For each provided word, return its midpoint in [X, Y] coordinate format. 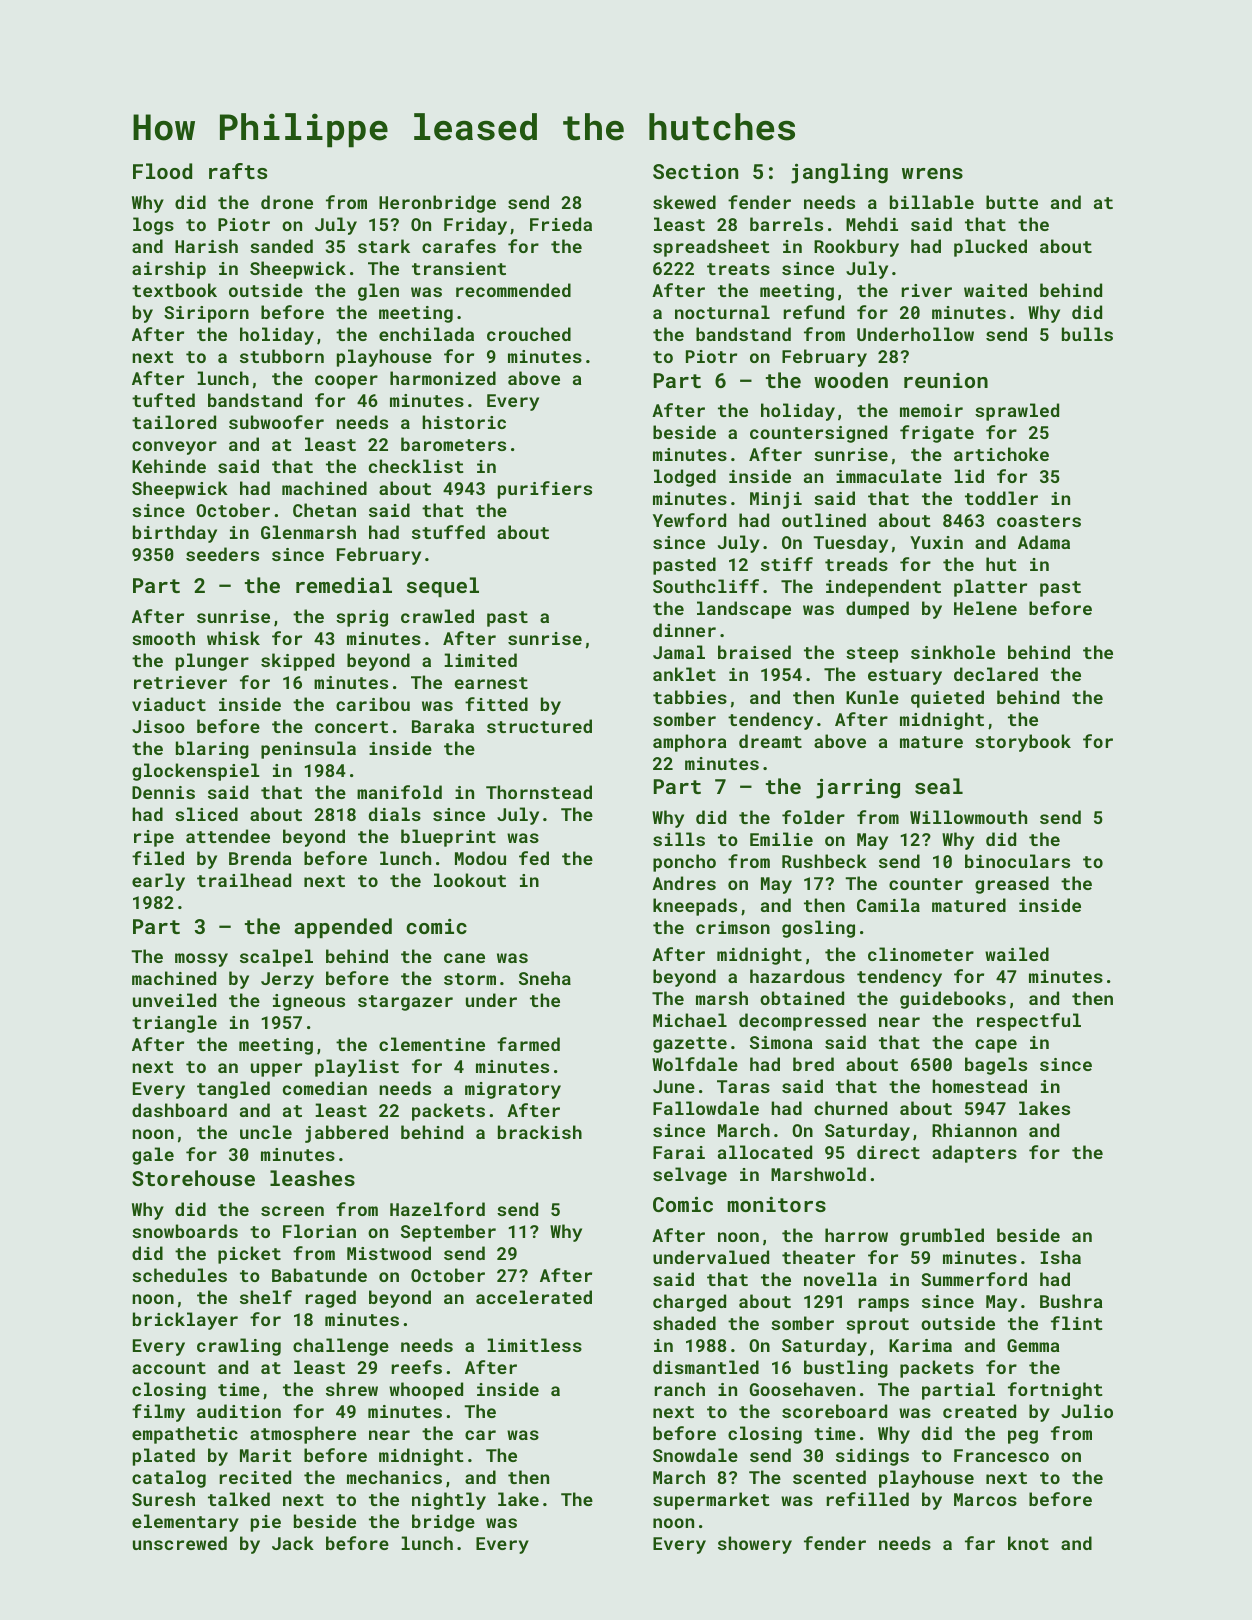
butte [1012, 202]
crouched [529, 334]
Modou [480, 858]
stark [384, 246]
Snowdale [695, 1455]
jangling [839, 173]
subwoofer [276, 422]
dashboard [179, 1110]
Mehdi [872, 224]
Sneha [545, 978]
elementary [185, 1523]
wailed [1017, 954]
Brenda [260, 858]
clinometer [921, 954]
